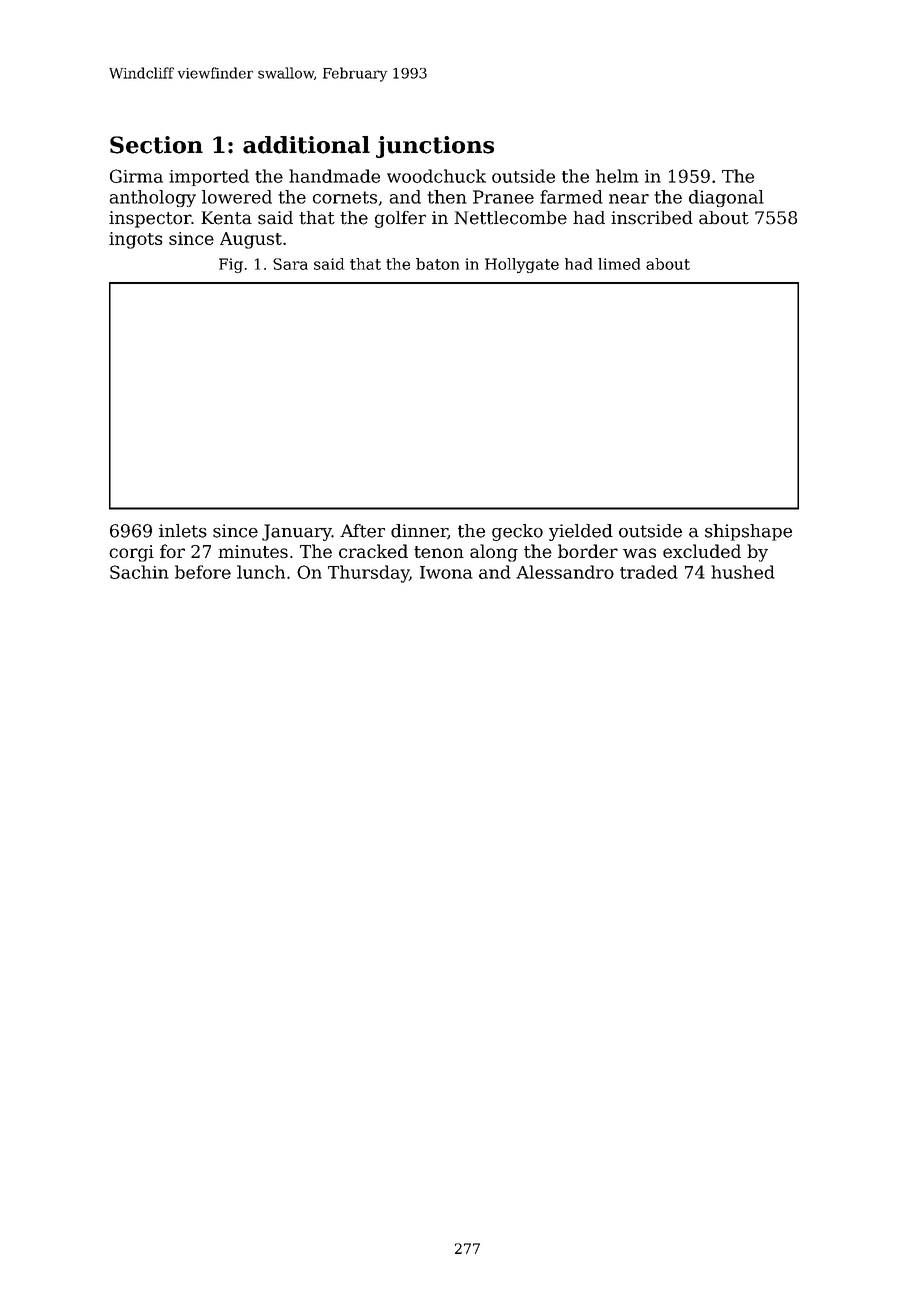  Describe the element at coordinates (306, 145) in the document. I see `additional` at that location.
